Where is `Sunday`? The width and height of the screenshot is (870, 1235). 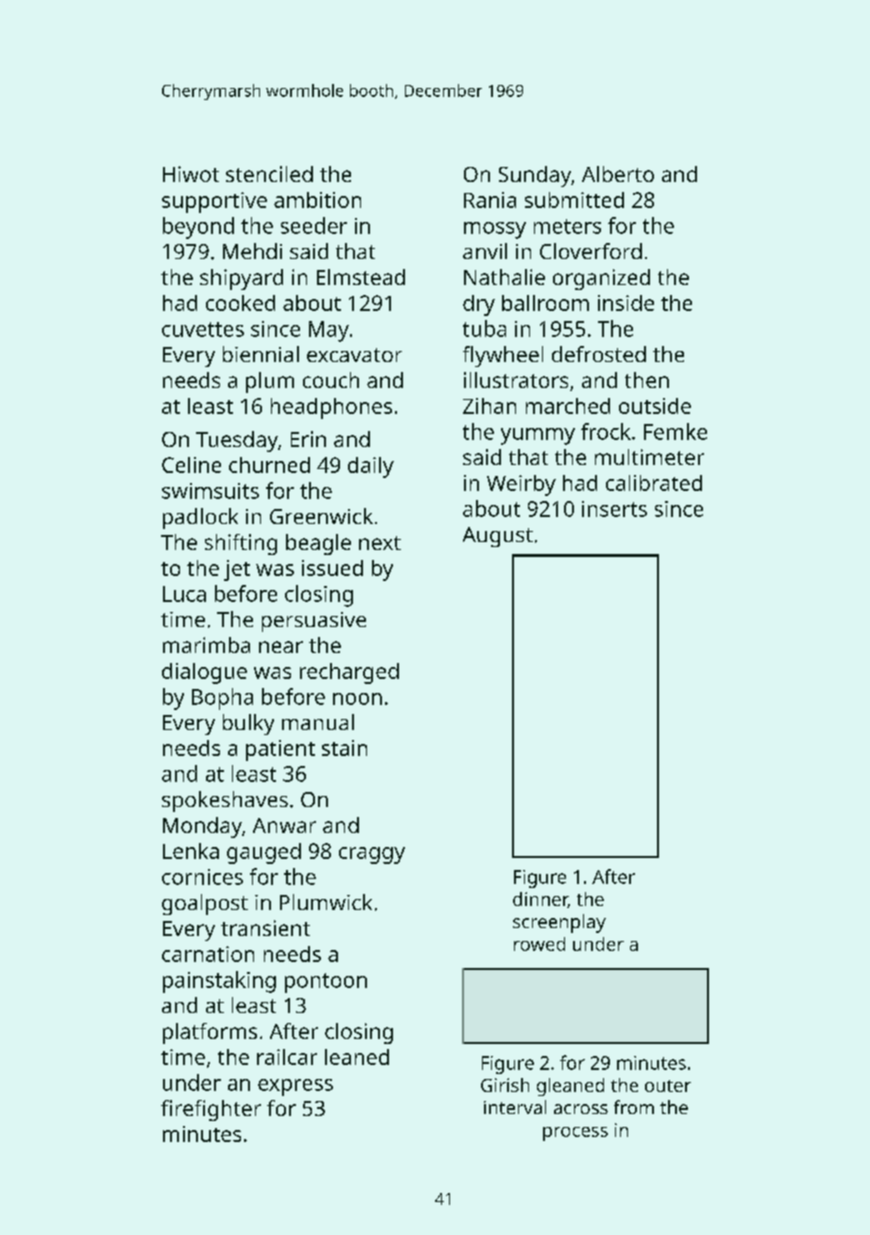
Sunday is located at coordinates (535, 176).
